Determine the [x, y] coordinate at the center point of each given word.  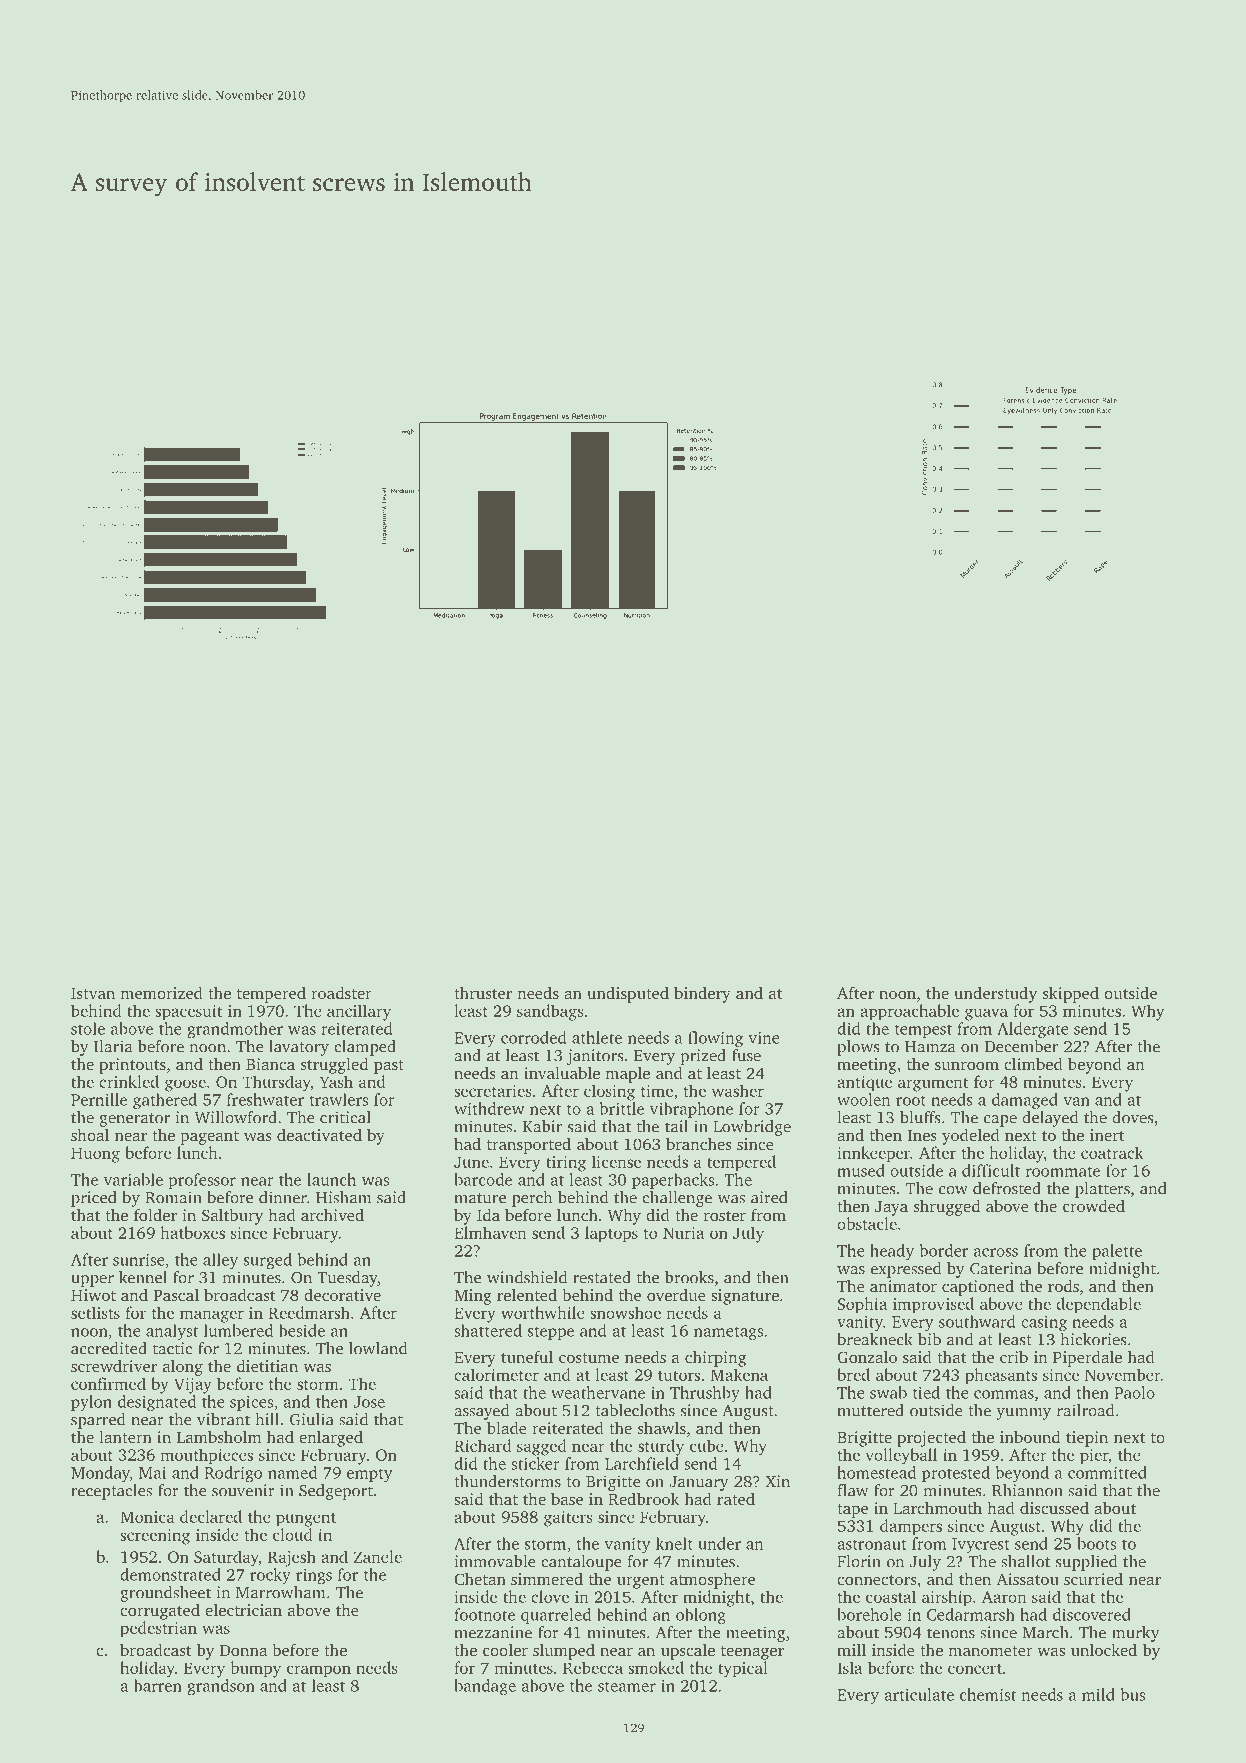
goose [185, 1085]
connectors [877, 1580]
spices [251, 1403]
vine [764, 1038]
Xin [778, 1481]
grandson [221, 1687]
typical [743, 1669]
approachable [909, 1012]
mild [1098, 1694]
